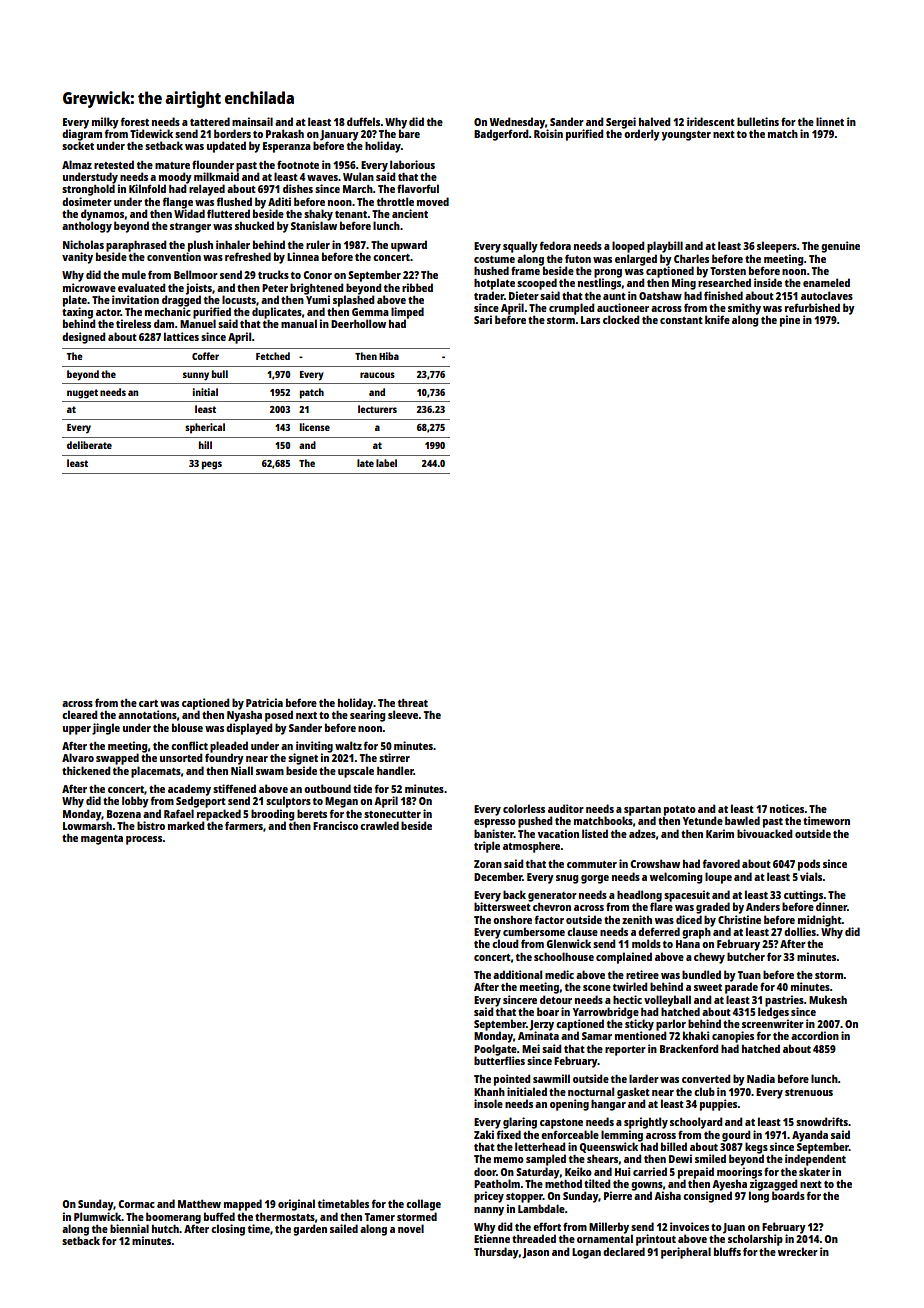  I want to click on additional, so click(517, 974).
